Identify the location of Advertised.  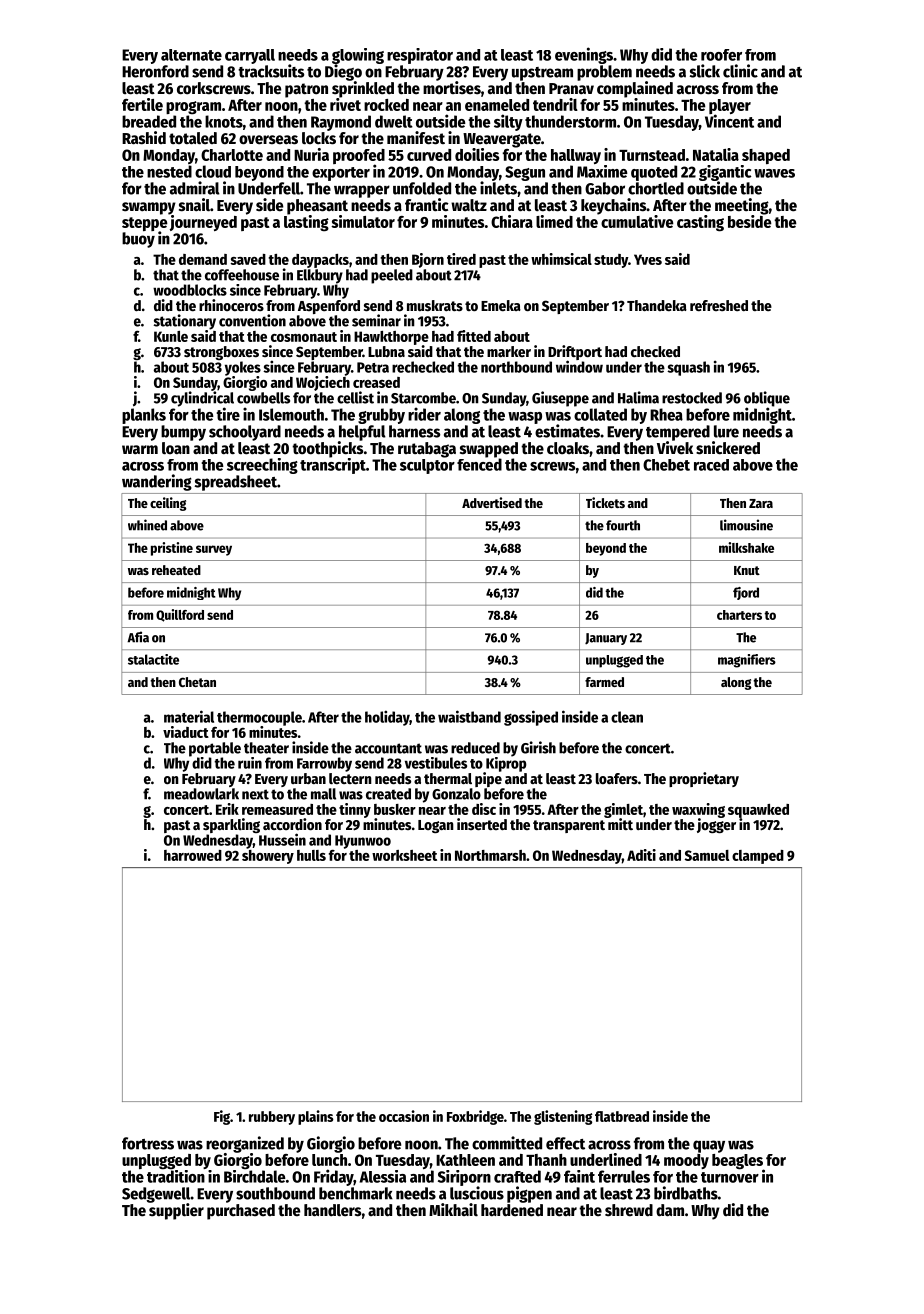
(492, 502).
